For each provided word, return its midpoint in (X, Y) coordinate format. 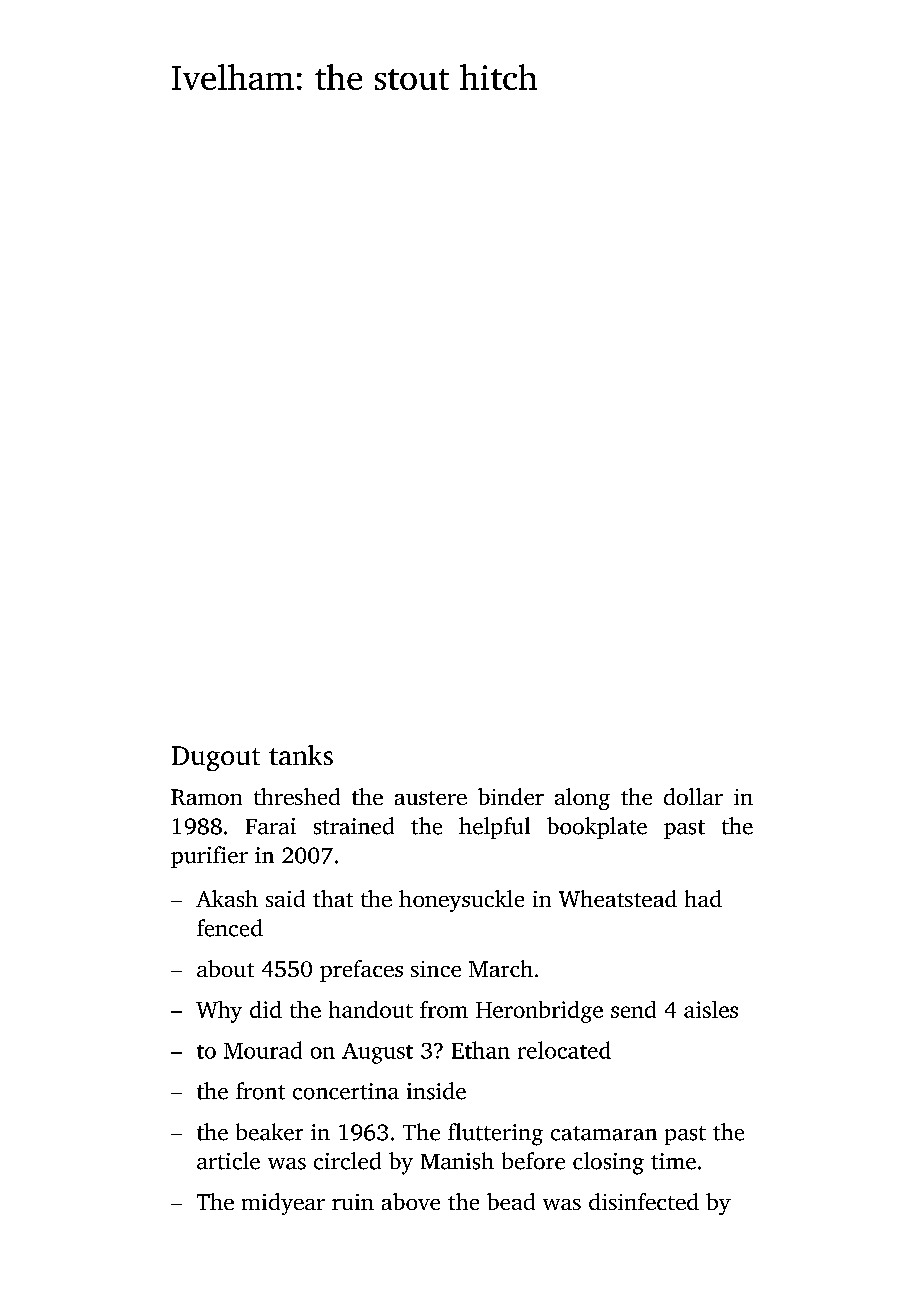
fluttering (495, 1134)
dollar (693, 796)
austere (431, 798)
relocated (564, 1050)
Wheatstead (618, 898)
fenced (230, 928)
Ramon (206, 797)
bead (511, 1201)
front (260, 1091)
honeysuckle (461, 901)
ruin (353, 1202)
